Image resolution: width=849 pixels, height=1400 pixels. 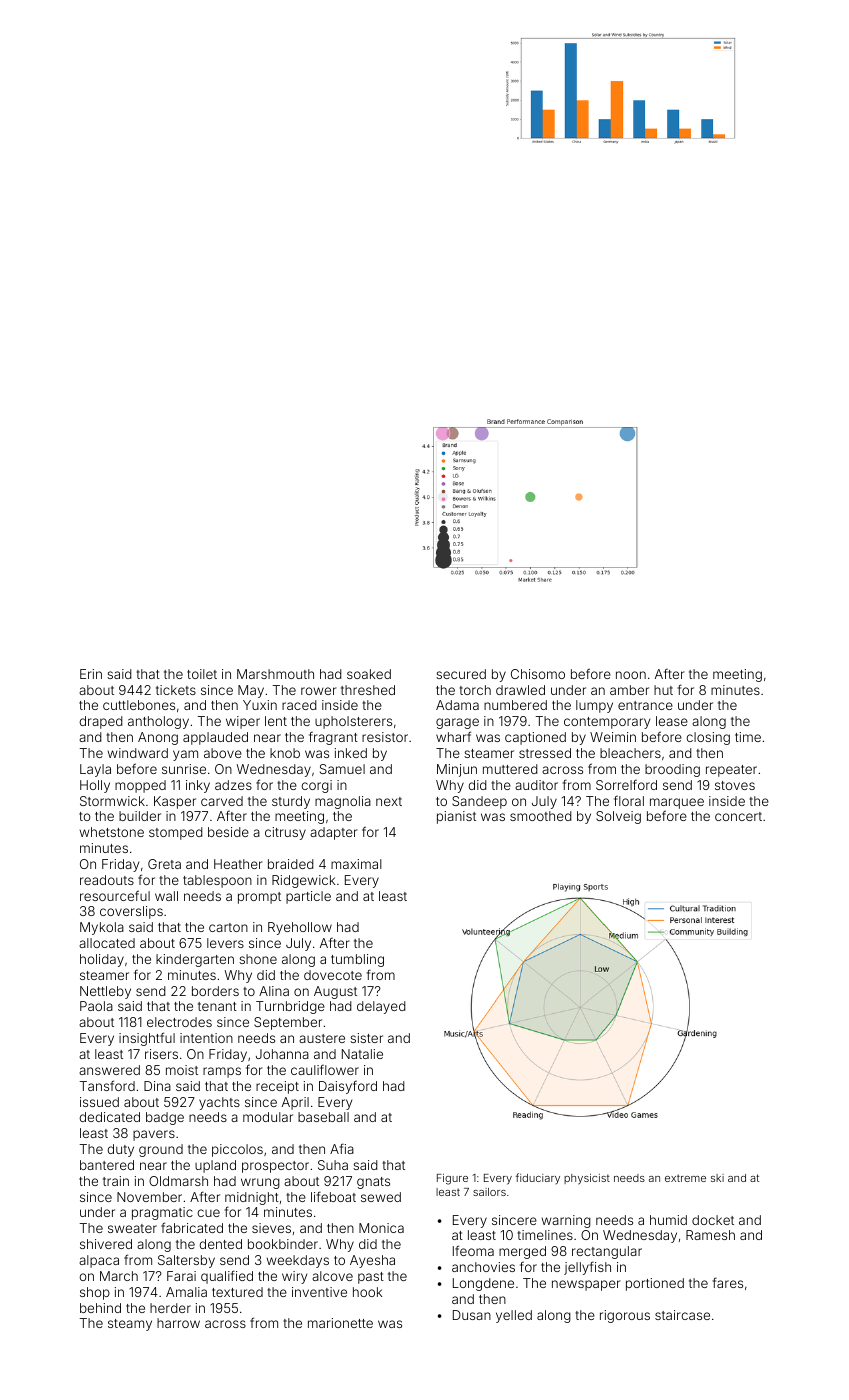 What do you see at coordinates (178, 1323) in the page?
I see `harrow` at bounding box center [178, 1323].
